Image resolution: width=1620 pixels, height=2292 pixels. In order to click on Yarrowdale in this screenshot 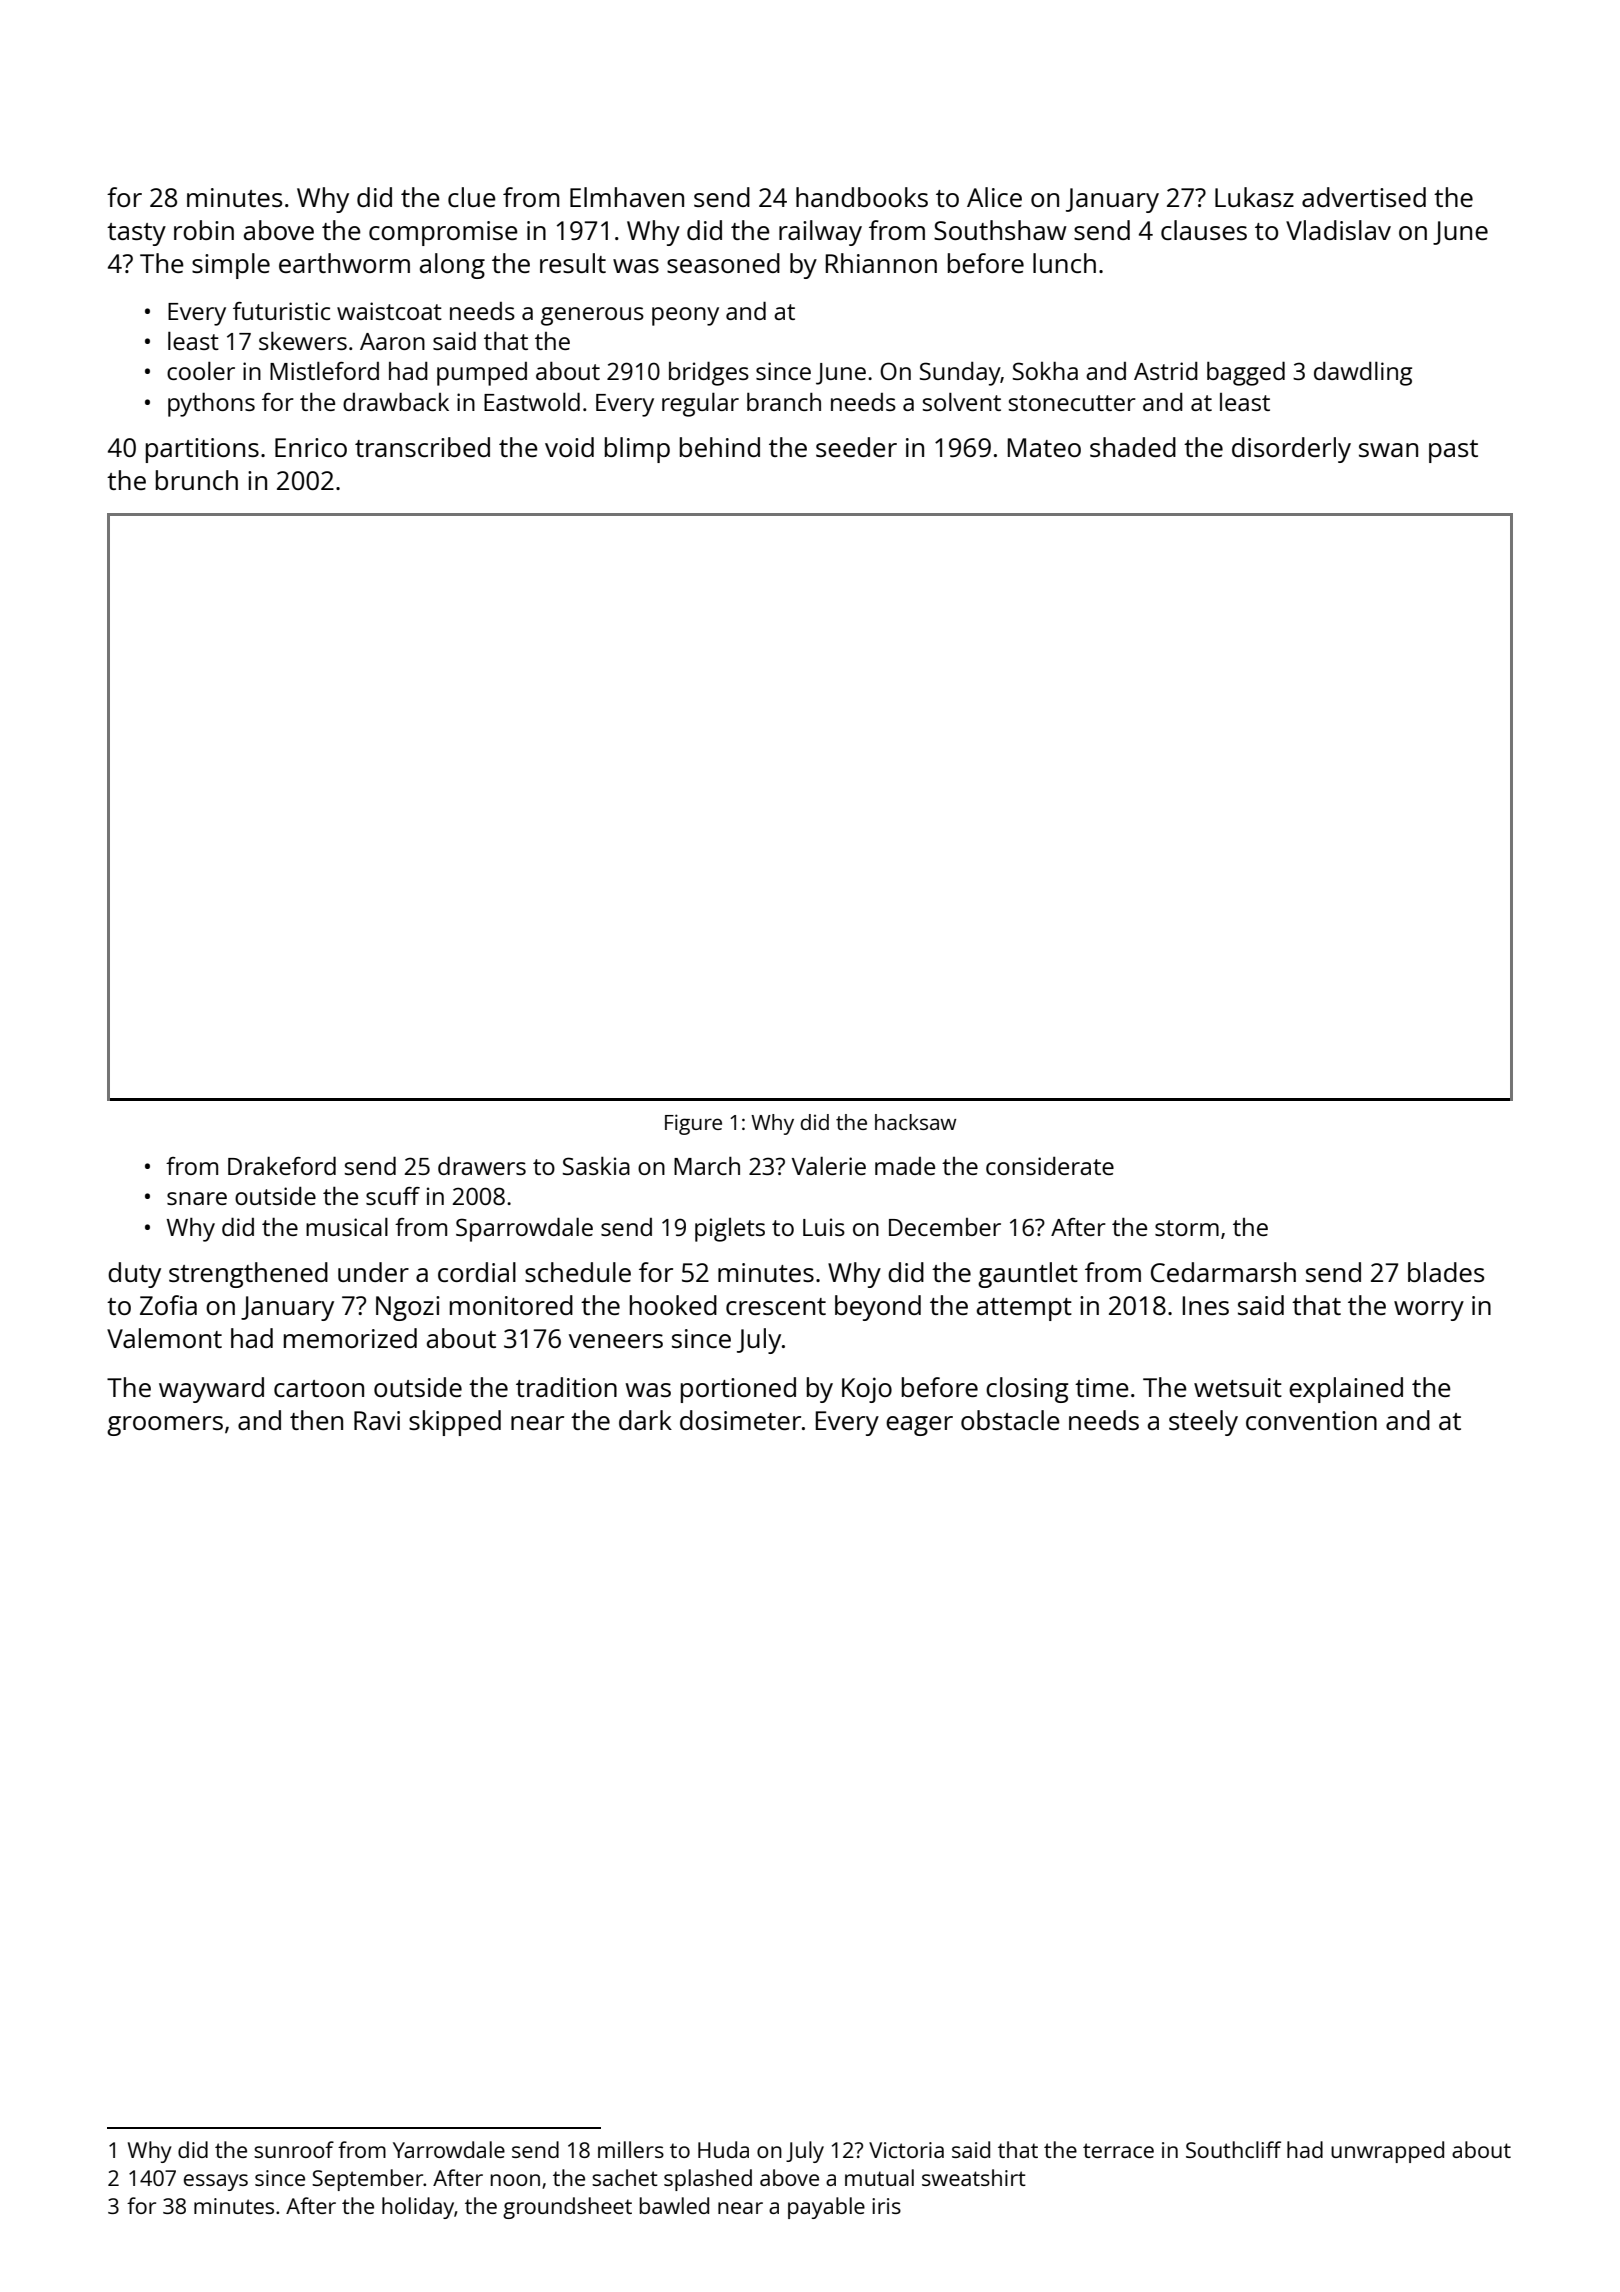, I will do `click(449, 2149)`.
